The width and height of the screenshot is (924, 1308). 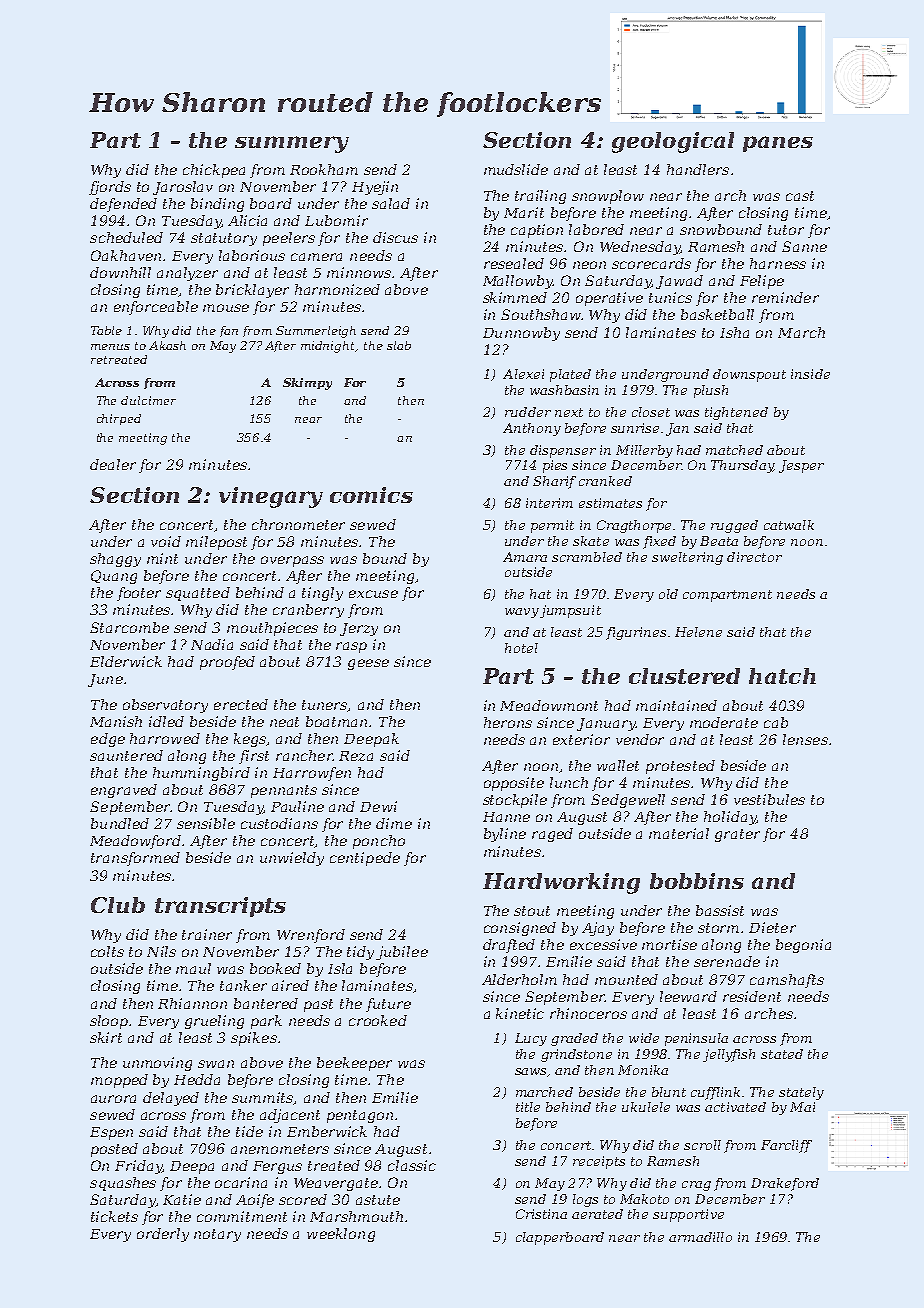 I want to click on summery, so click(x=292, y=144).
